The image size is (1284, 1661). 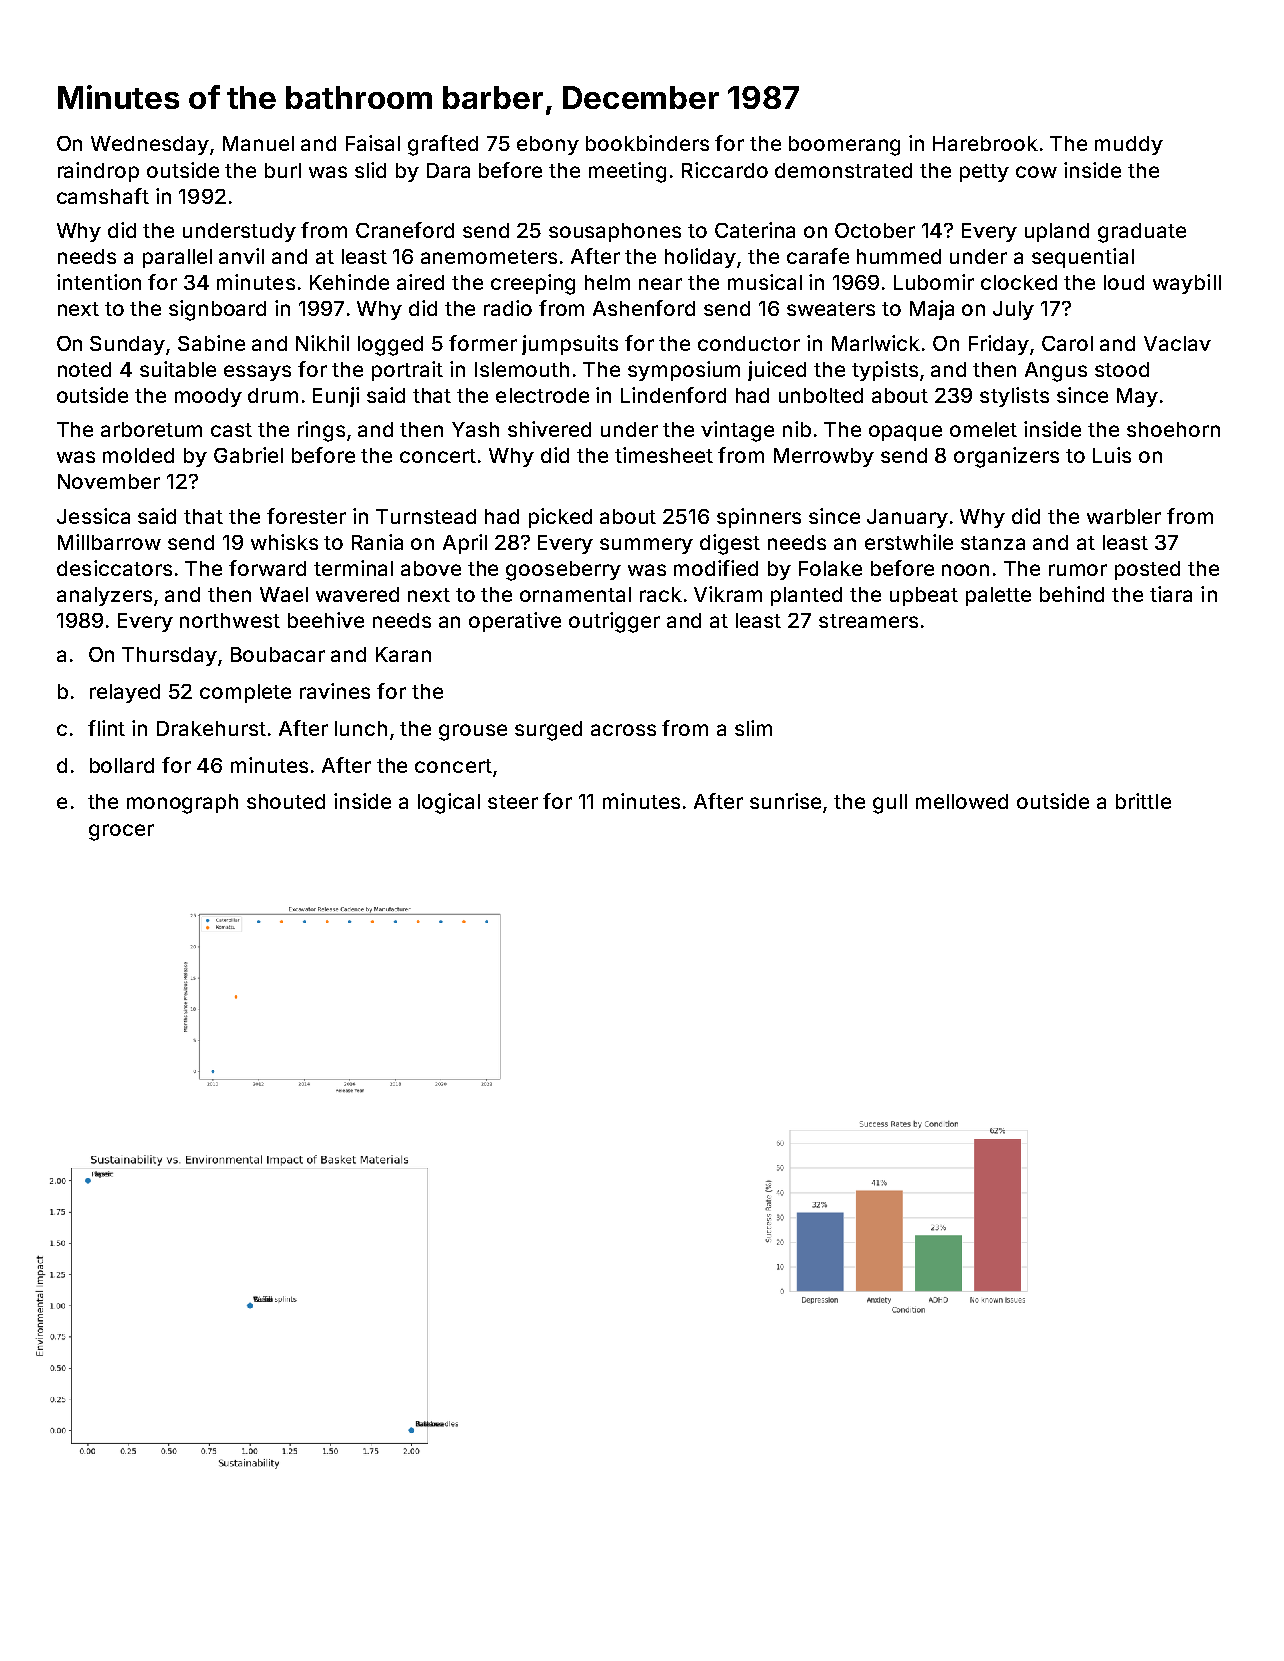 What do you see at coordinates (361, 728) in the document?
I see `lunch` at bounding box center [361, 728].
